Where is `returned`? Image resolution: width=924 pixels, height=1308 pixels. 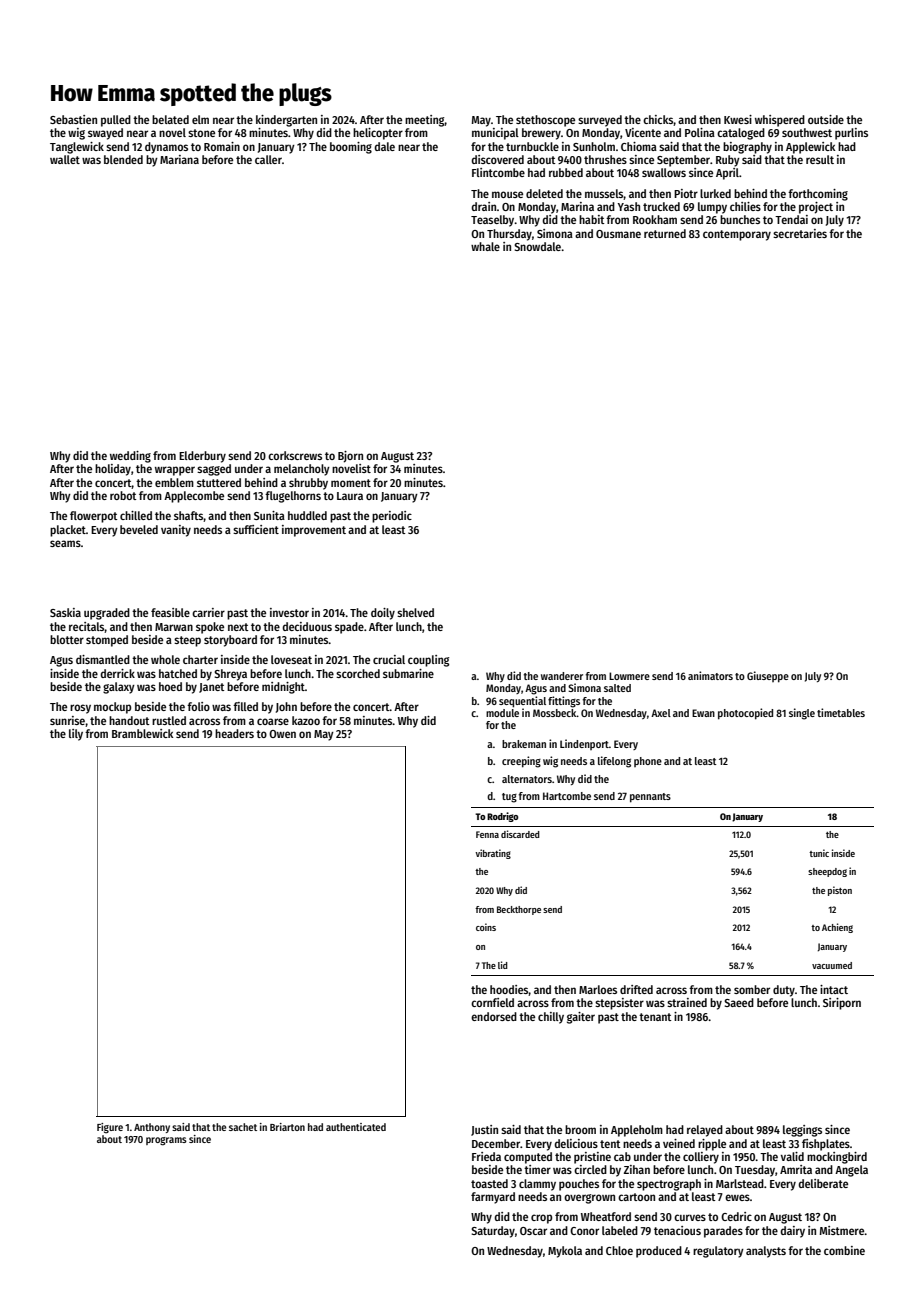
returned is located at coordinates (665, 233).
